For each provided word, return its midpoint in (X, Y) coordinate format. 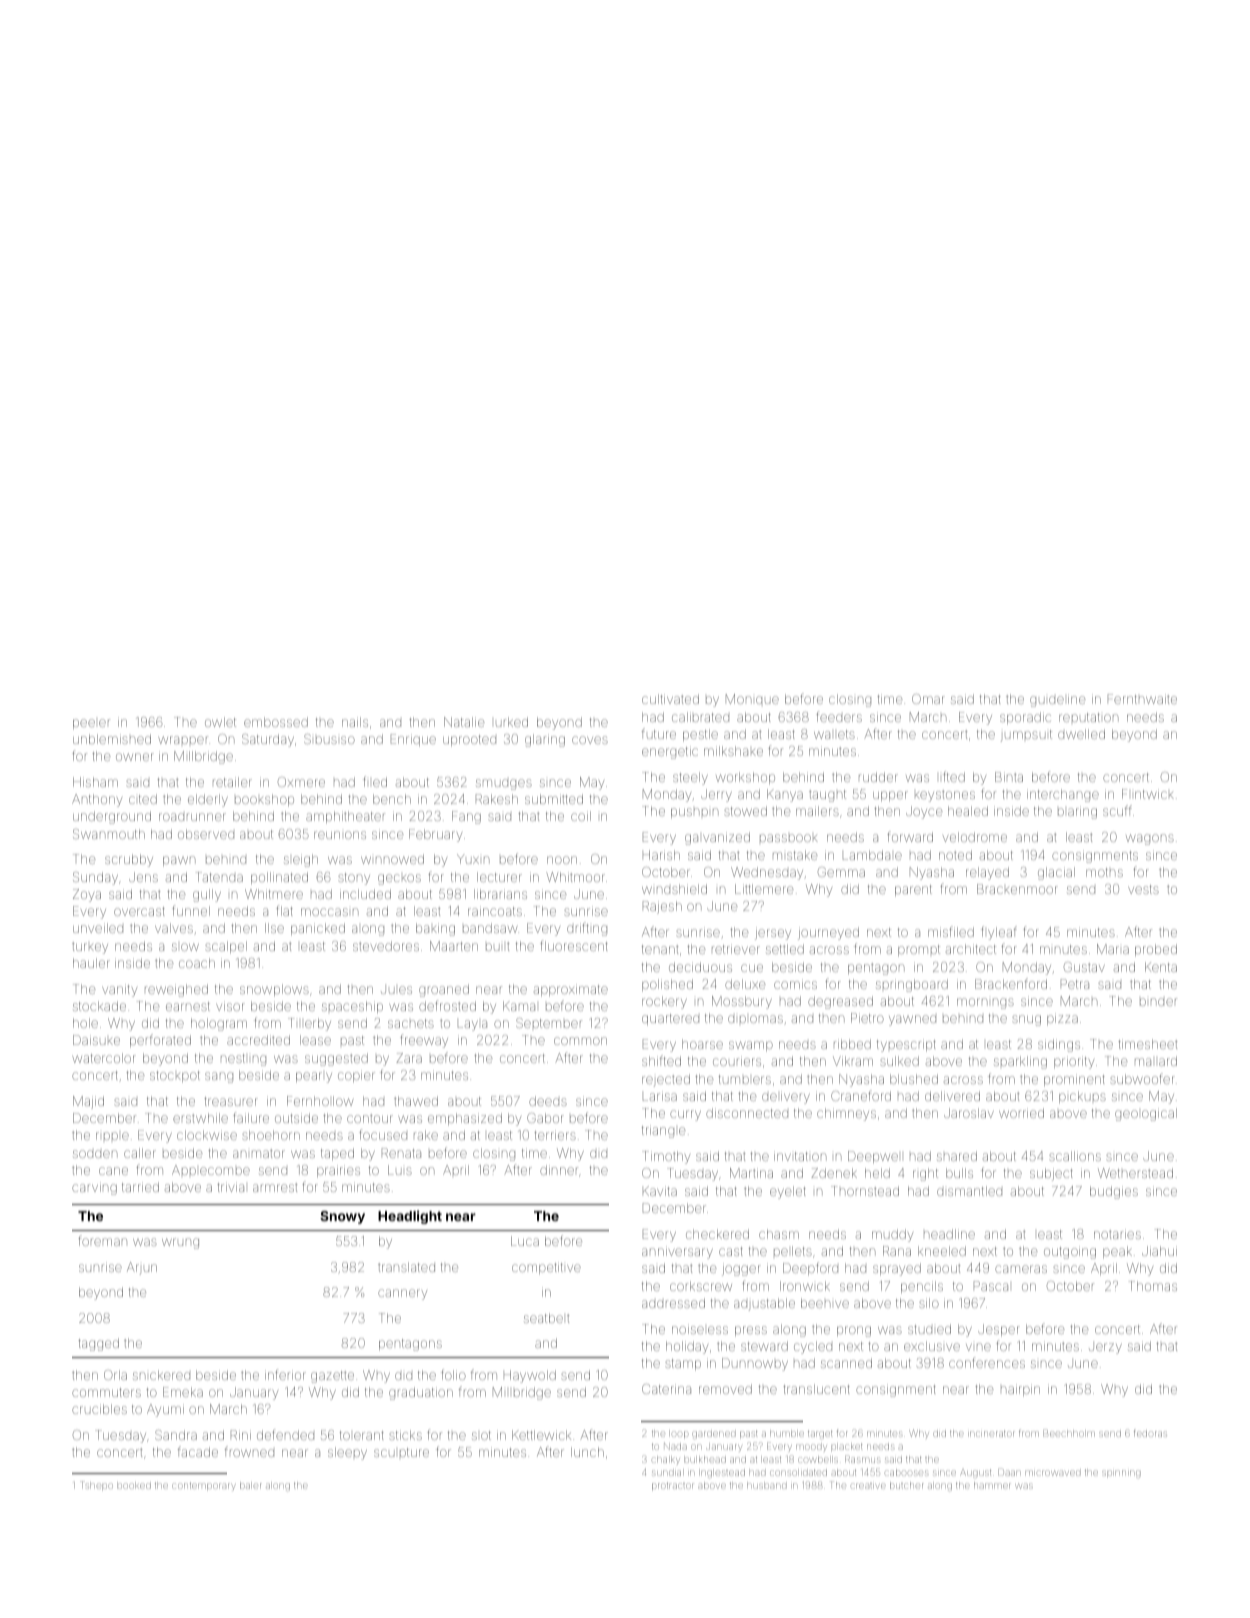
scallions (1075, 1156)
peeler (91, 724)
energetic (670, 752)
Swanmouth (109, 834)
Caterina (666, 1389)
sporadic (1025, 718)
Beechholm (1069, 1433)
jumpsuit (1026, 736)
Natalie (464, 722)
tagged (98, 1344)
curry (685, 1115)
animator (259, 1154)
